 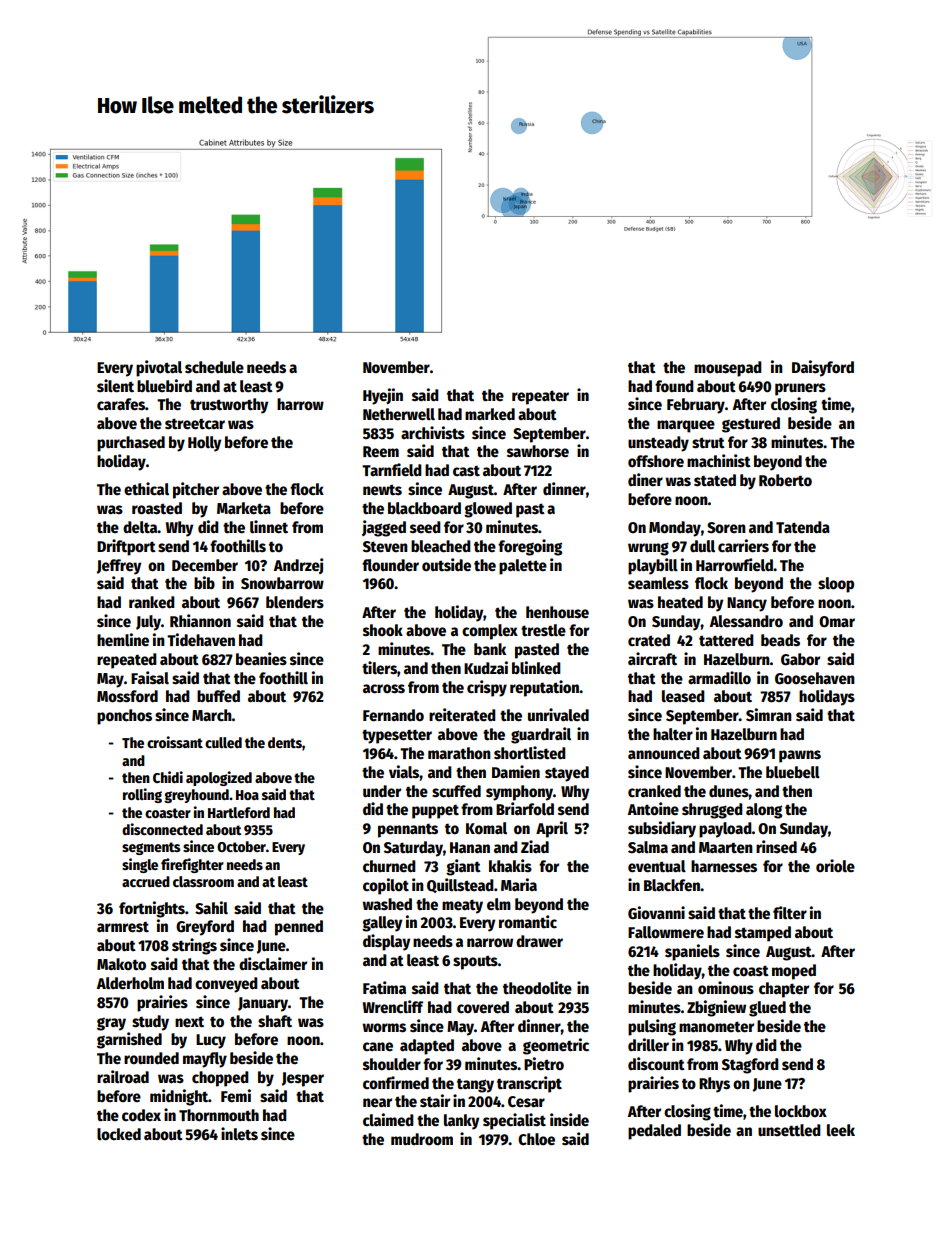 I want to click on locked, so click(x=119, y=1134).
